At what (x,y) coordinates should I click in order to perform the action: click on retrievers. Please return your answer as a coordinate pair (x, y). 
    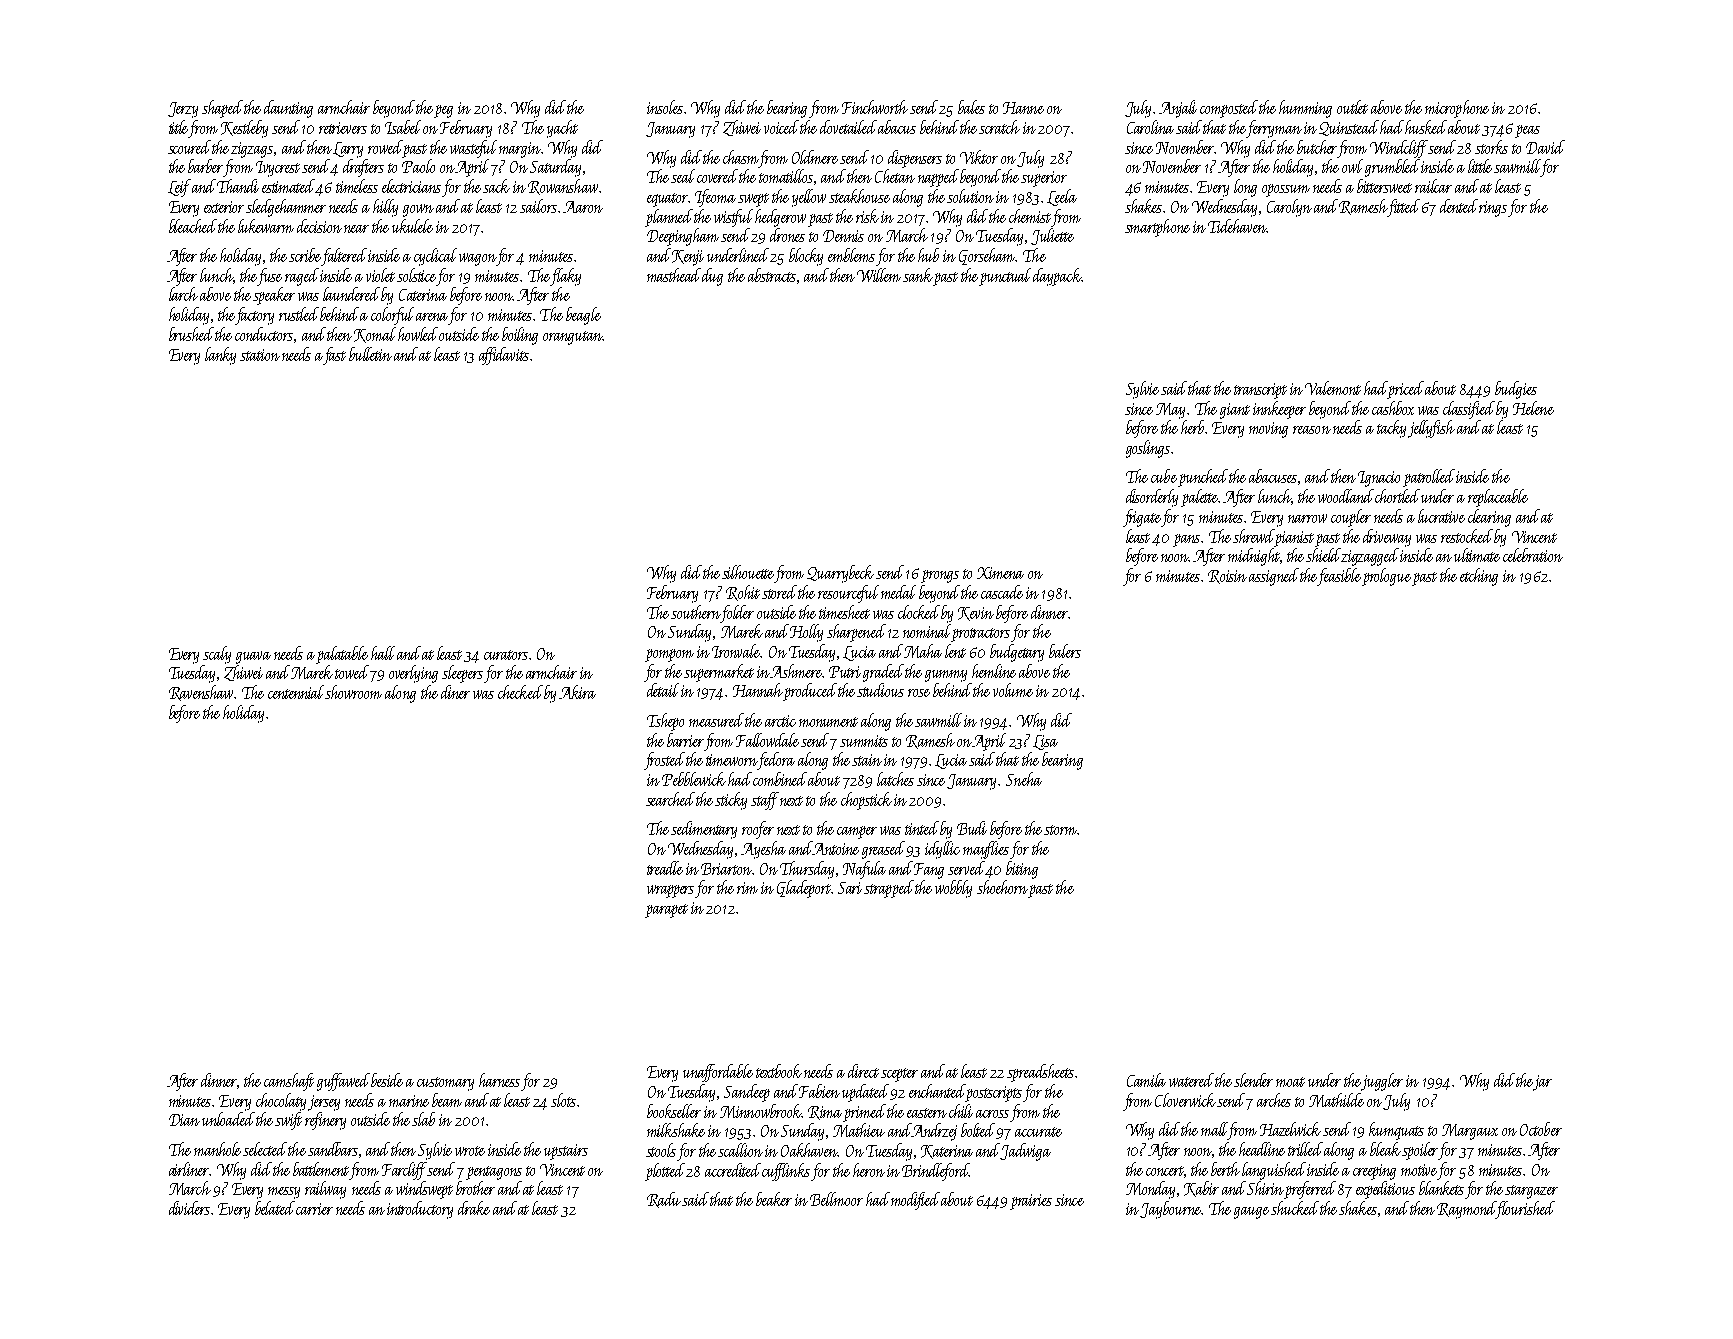
    Looking at the image, I should click on (343, 128).
